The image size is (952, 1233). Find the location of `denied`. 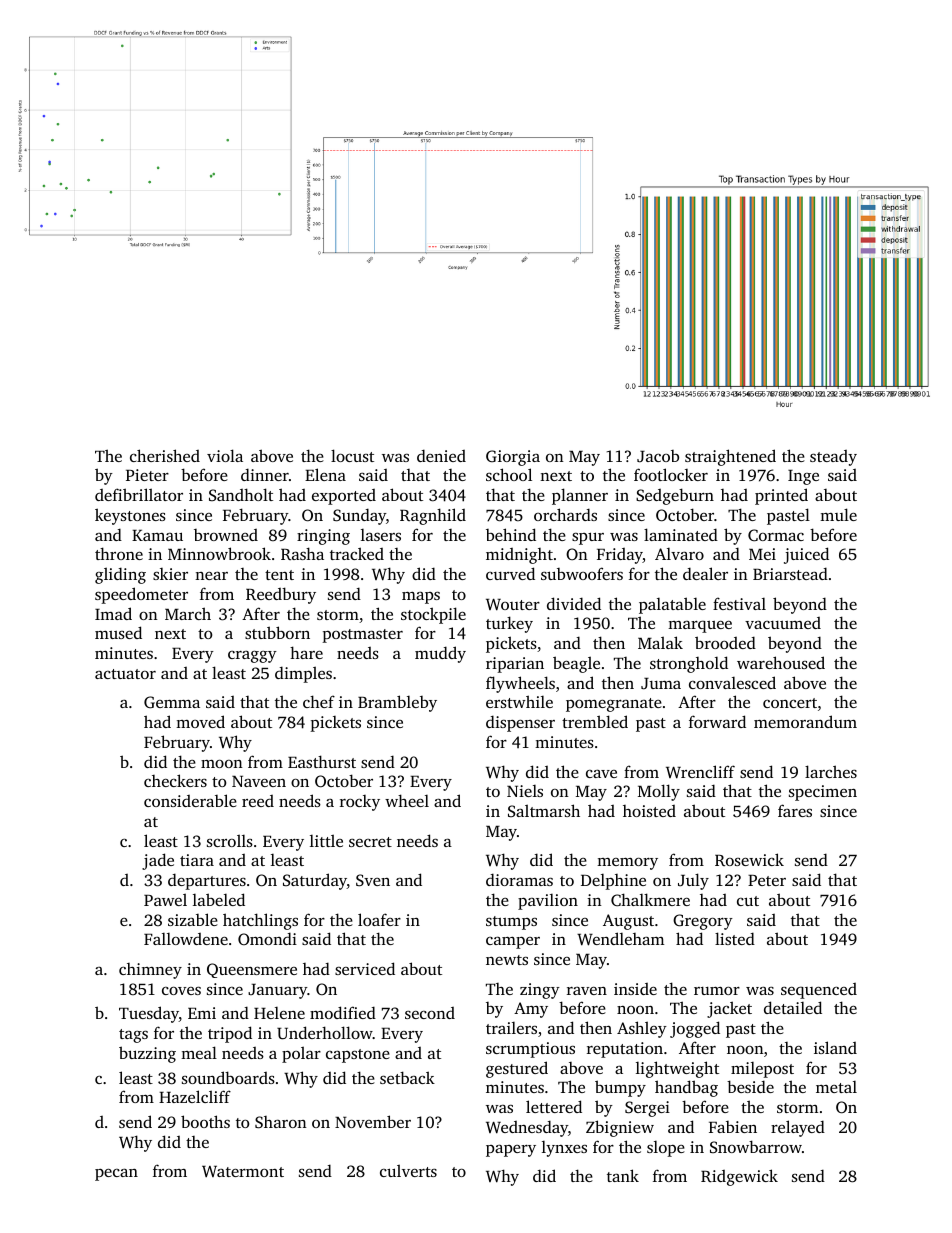

denied is located at coordinates (441, 455).
